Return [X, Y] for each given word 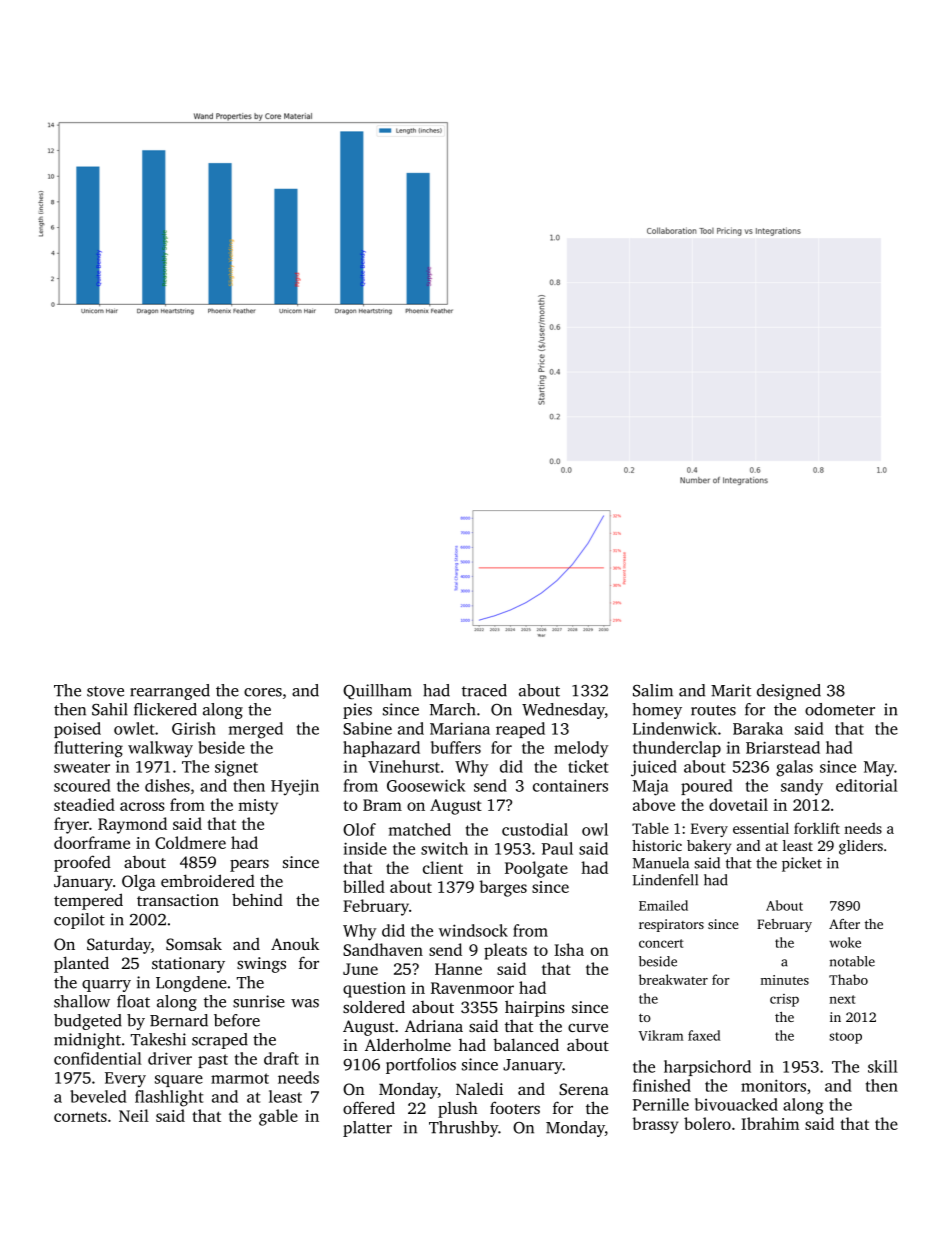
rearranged [170, 692]
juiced [654, 768]
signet [236, 769]
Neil [134, 1115]
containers [570, 785]
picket [802, 864]
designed [789, 692]
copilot [79, 921]
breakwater [673, 979]
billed [364, 886]
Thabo [848, 979]
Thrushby [463, 1129]
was [305, 1003]
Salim [653, 690]
